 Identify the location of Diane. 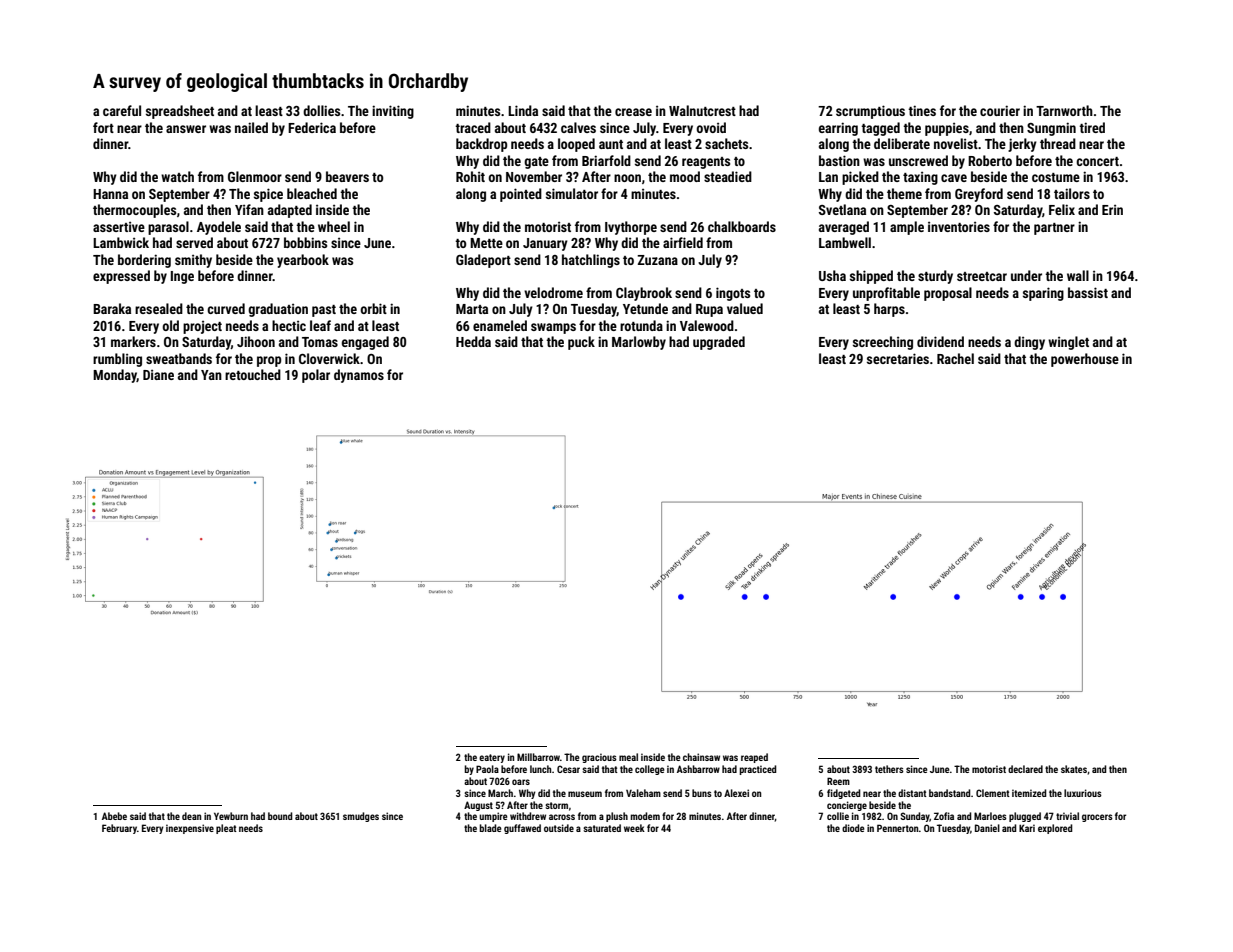
(158, 375).
